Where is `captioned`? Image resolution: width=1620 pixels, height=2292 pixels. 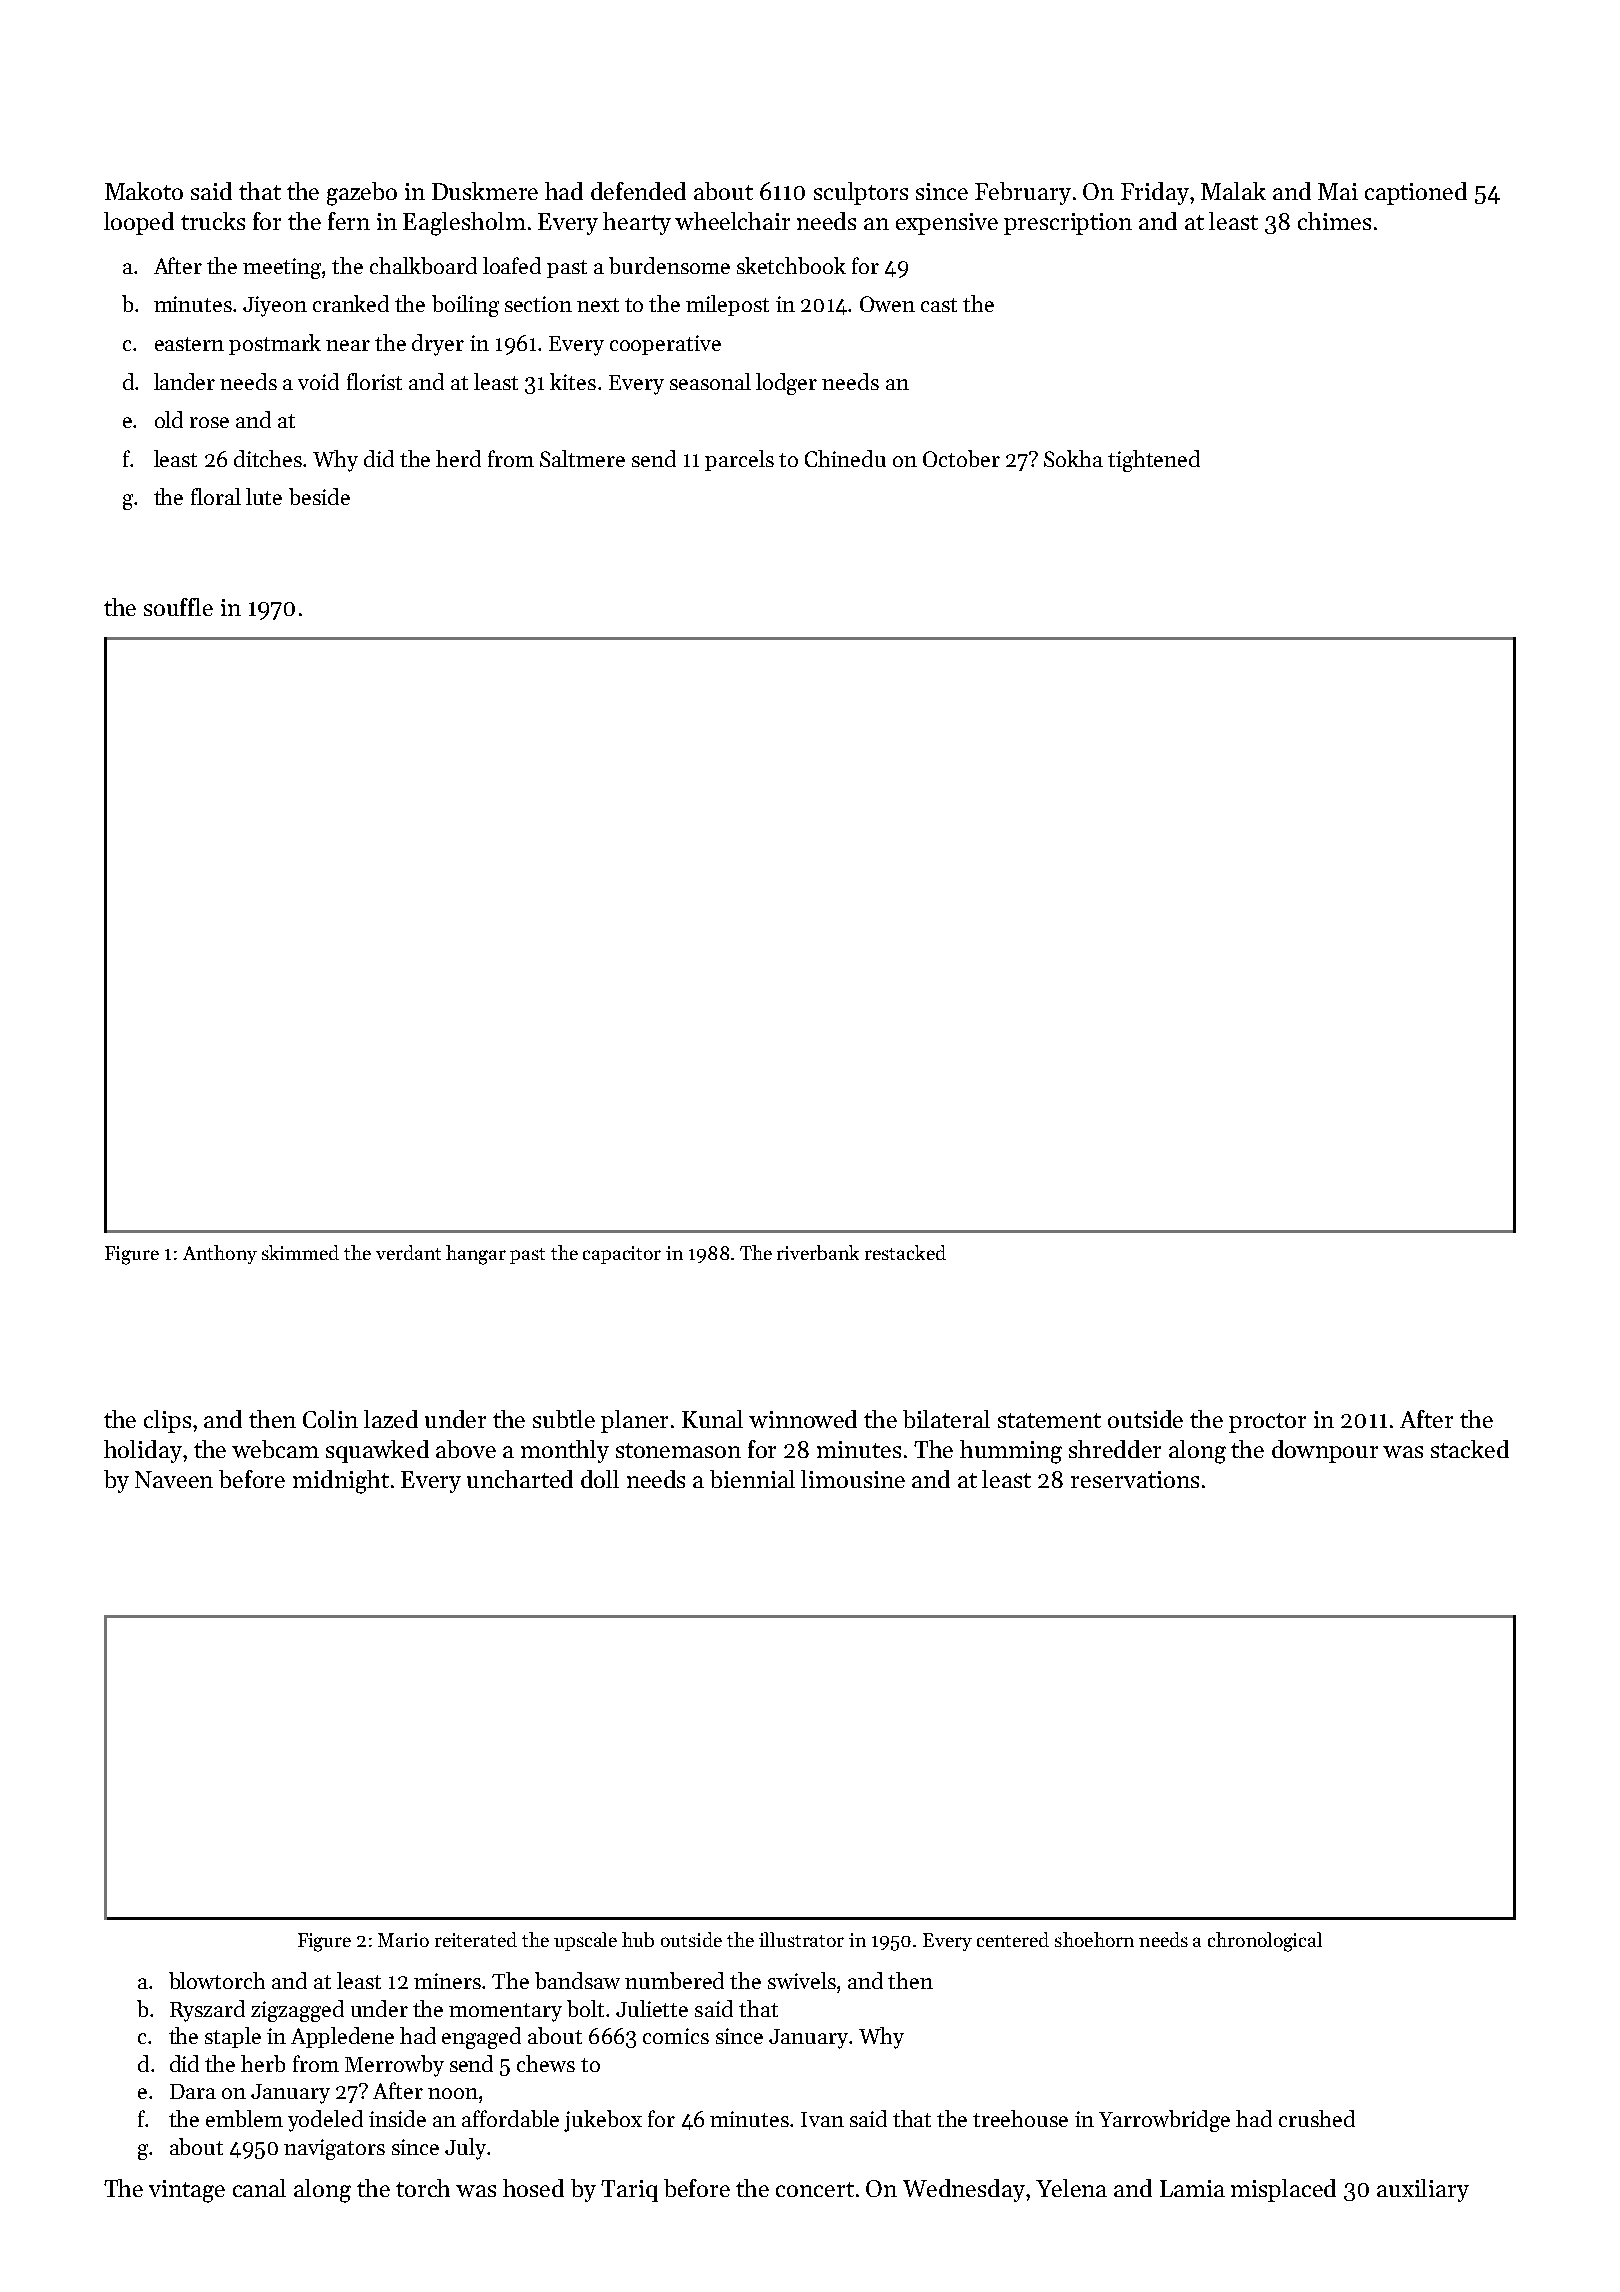 captioned is located at coordinates (1416, 193).
